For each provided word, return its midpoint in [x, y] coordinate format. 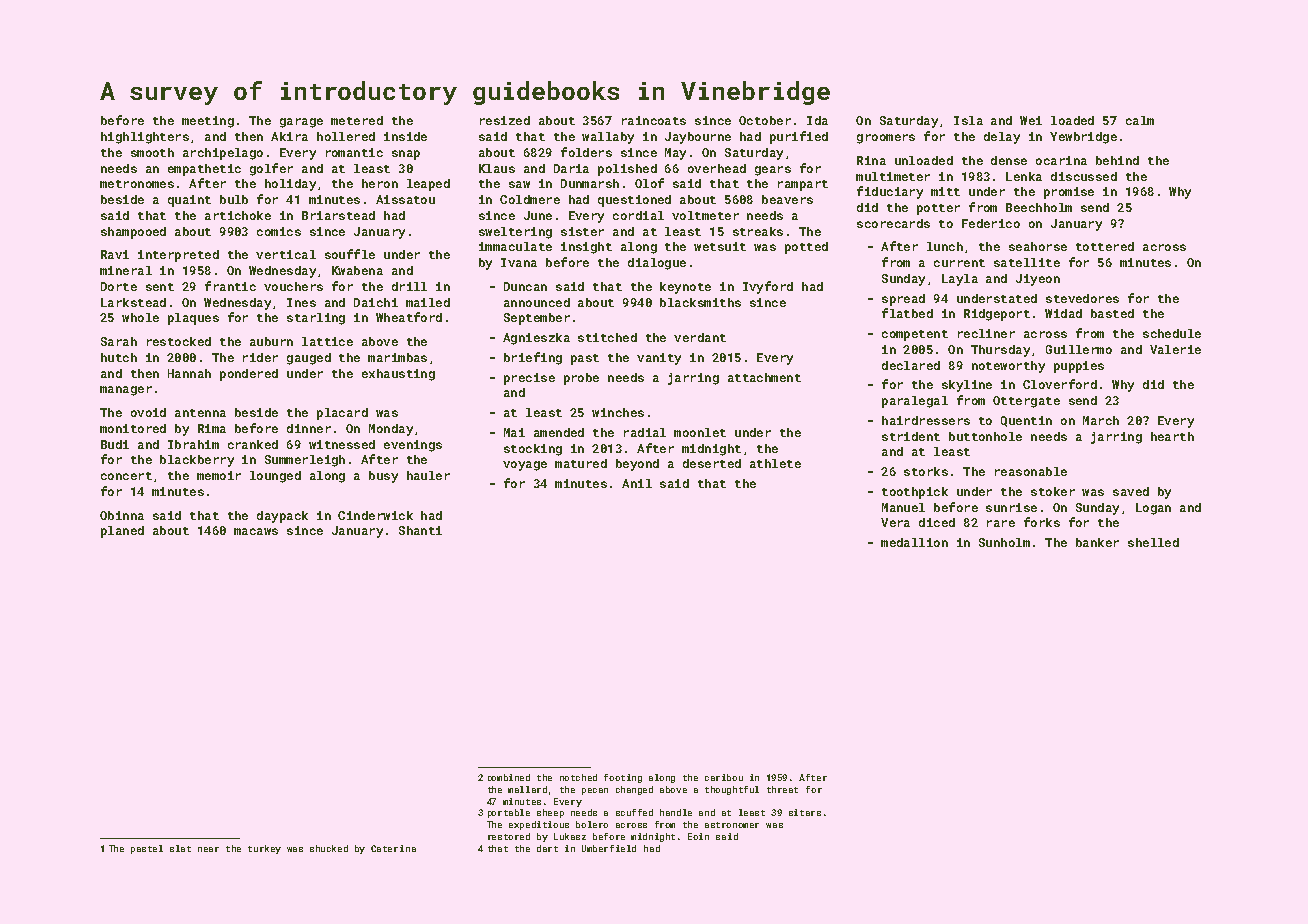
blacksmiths [700, 302]
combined [509, 777]
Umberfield [609, 848]
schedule [1172, 333]
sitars [805, 812]
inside [405, 136]
